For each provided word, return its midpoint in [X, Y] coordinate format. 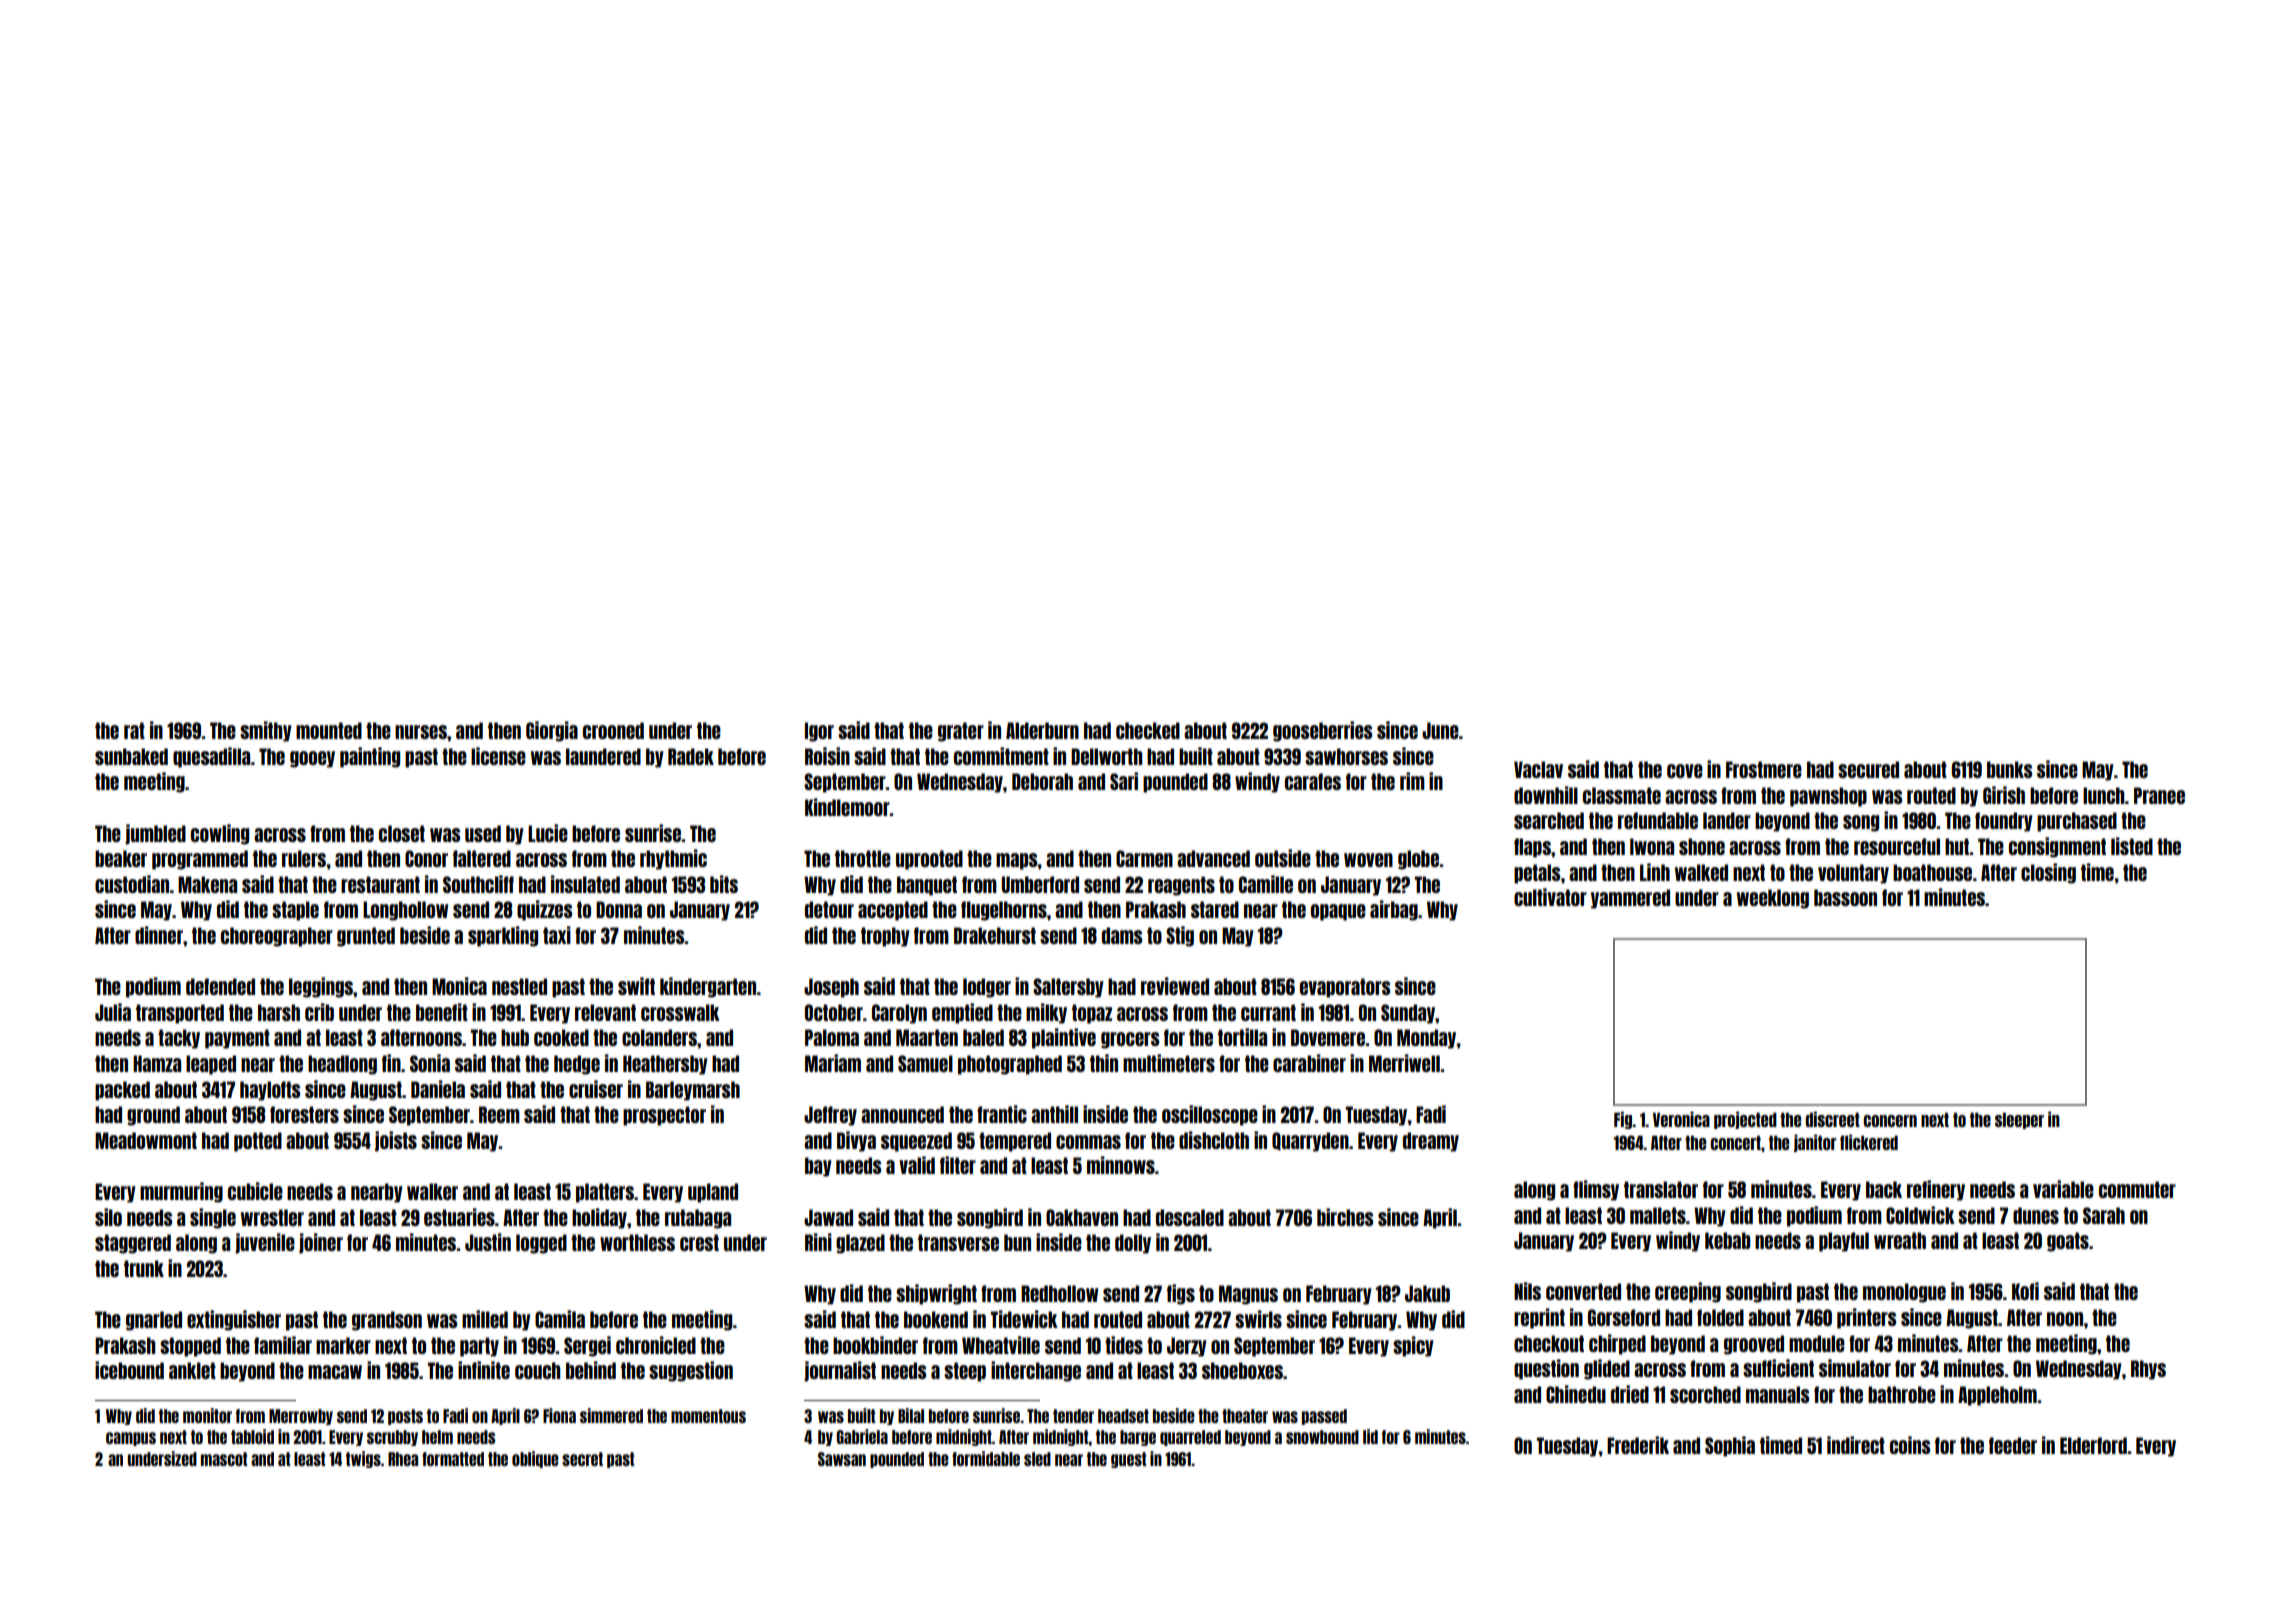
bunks [2009, 769]
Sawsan [842, 1459]
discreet [1832, 1119]
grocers [1130, 1040]
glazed [860, 1244]
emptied [962, 1013]
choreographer [277, 937]
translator [1661, 1189]
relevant [605, 1012]
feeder [2013, 1445]
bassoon [1845, 897]
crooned [613, 730]
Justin [488, 1242]
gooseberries [1322, 731]
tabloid [252, 1436]
